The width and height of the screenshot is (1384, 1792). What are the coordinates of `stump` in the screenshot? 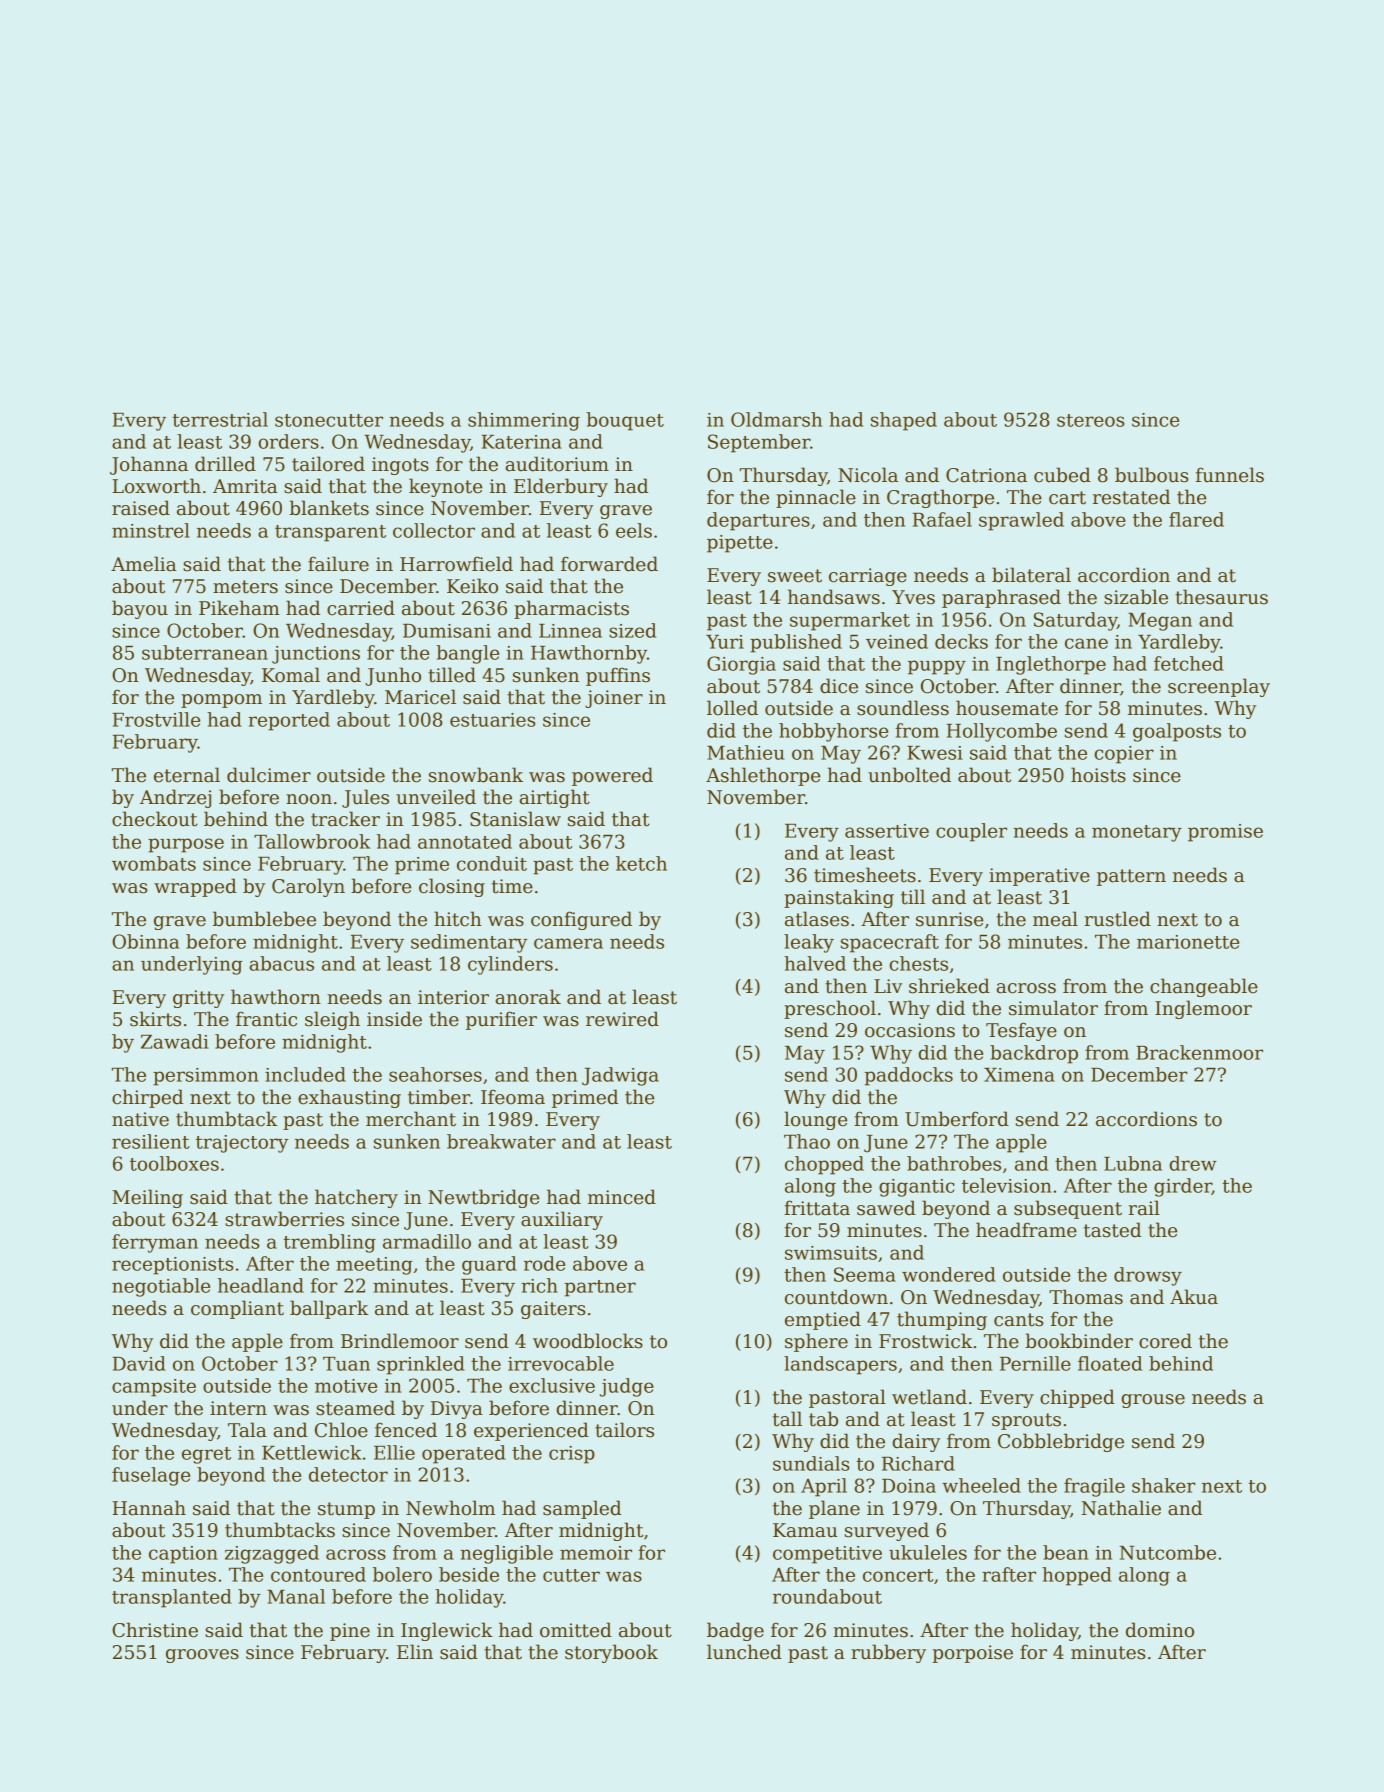 It's located at (346, 1510).
